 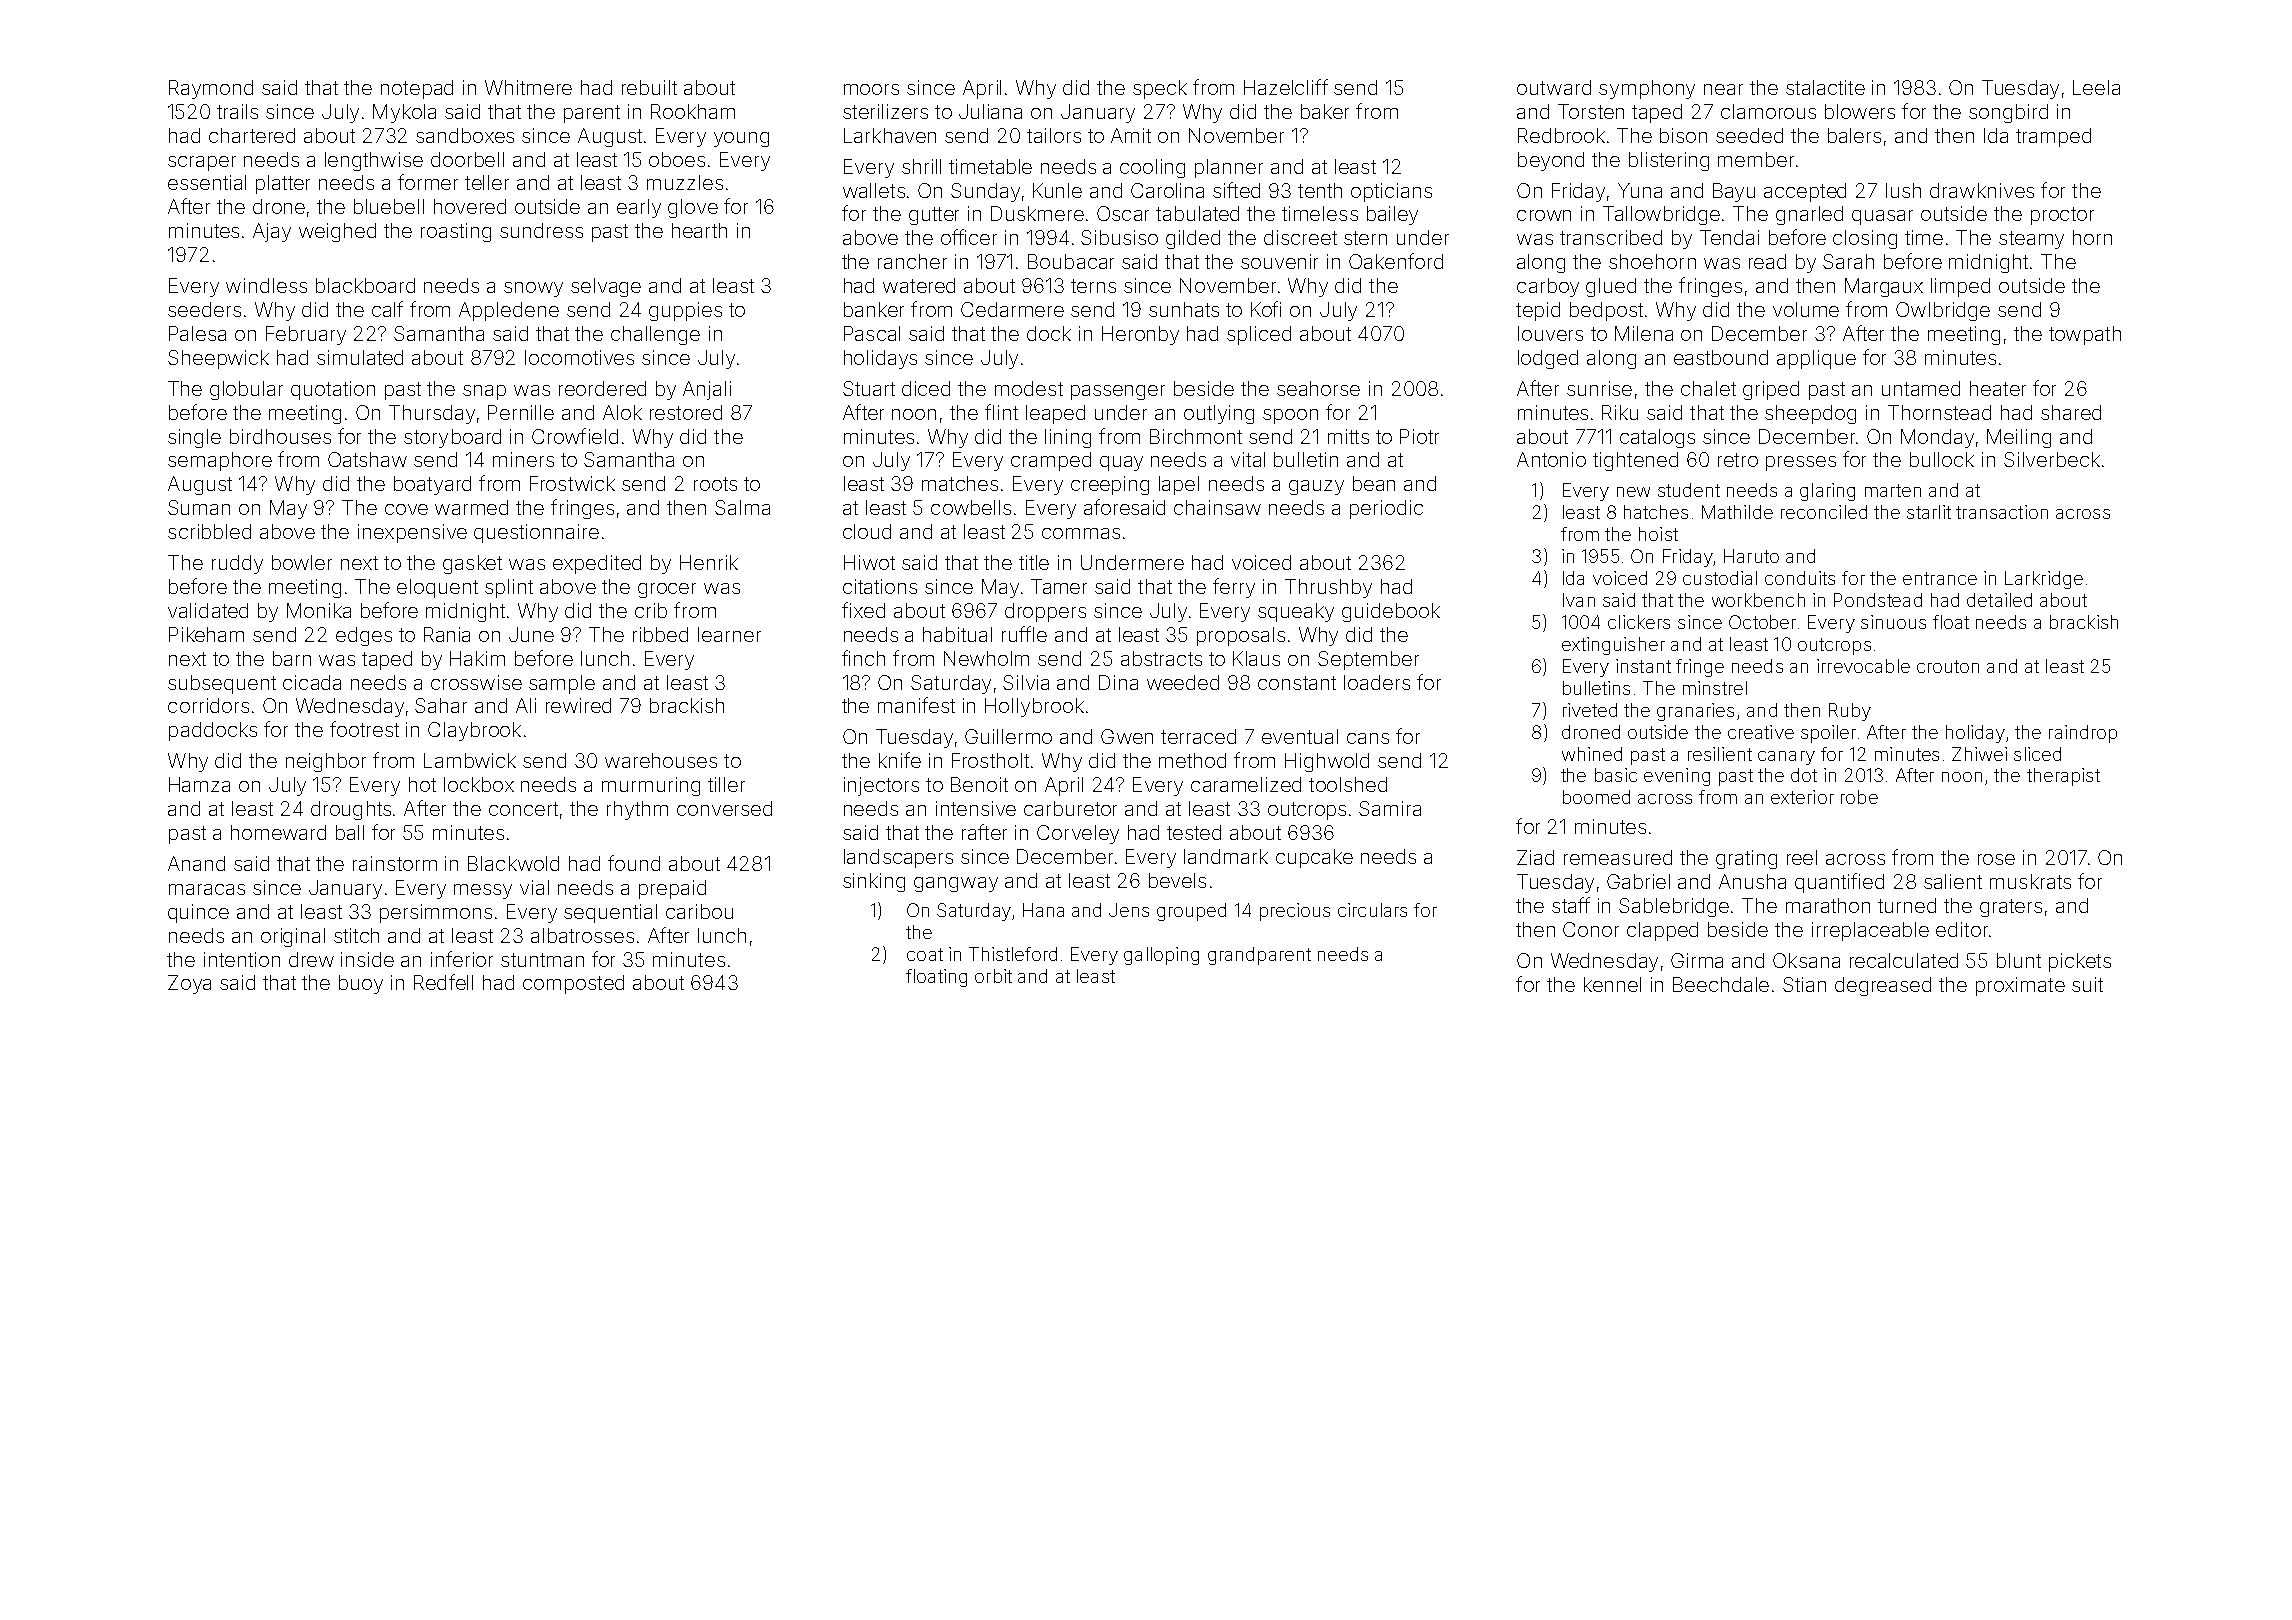 What do you see at coordinates (993, 976) in the image?
I see `orbit` at bounding box center [993, 976].
